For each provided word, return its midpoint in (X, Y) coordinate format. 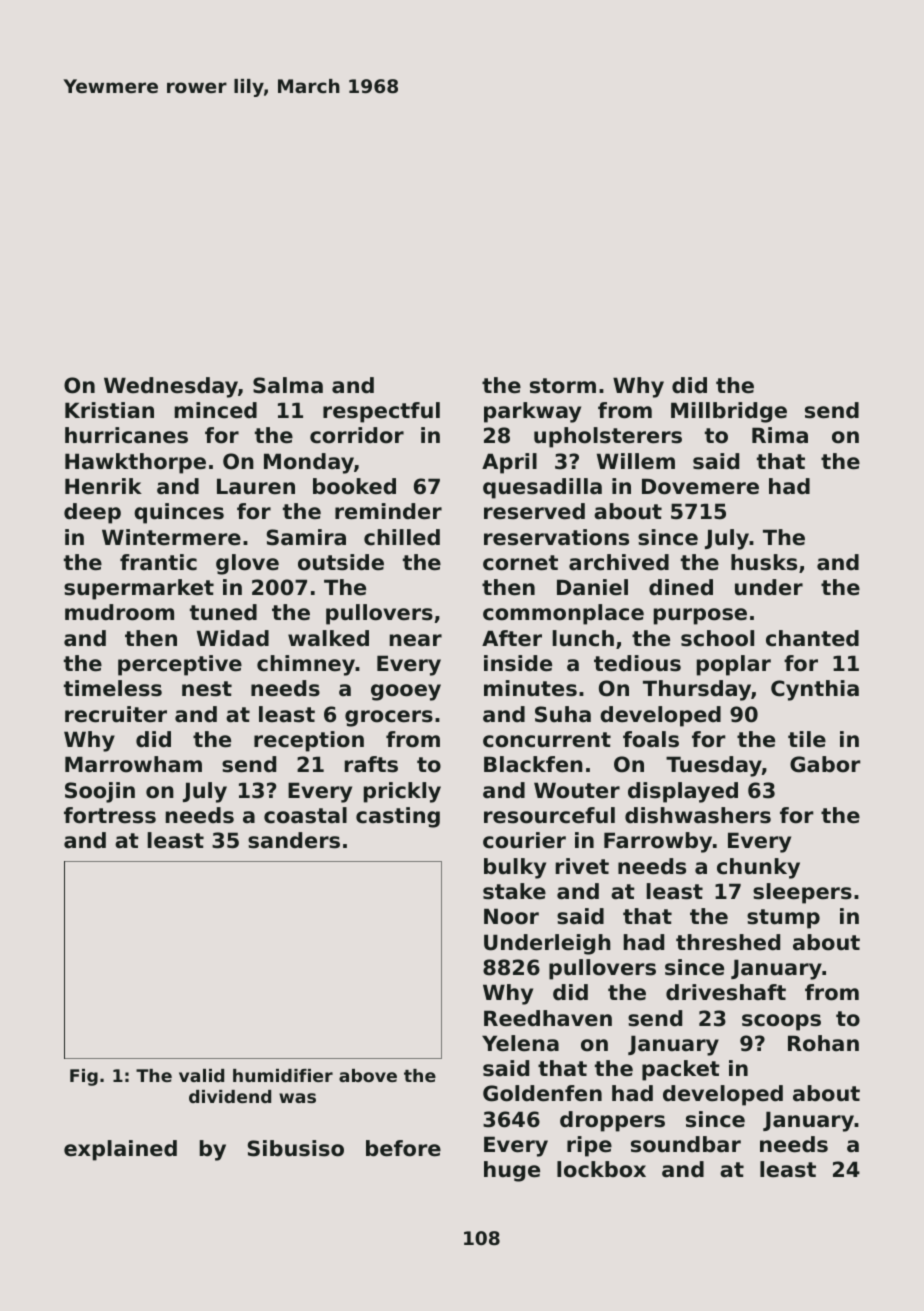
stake (514, 891)
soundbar (686, 1144)
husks (764, 562)
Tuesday (714, 766)
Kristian (109, 410)
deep (92, 513)
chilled (402, 537)
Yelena (520, 1043)
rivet (582, 866)
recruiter (116, 714)
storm (563, 386)
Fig (84, 1077)
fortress (110, 815)
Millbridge (729, 412)
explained (120, 1150)
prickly (402, 792)
